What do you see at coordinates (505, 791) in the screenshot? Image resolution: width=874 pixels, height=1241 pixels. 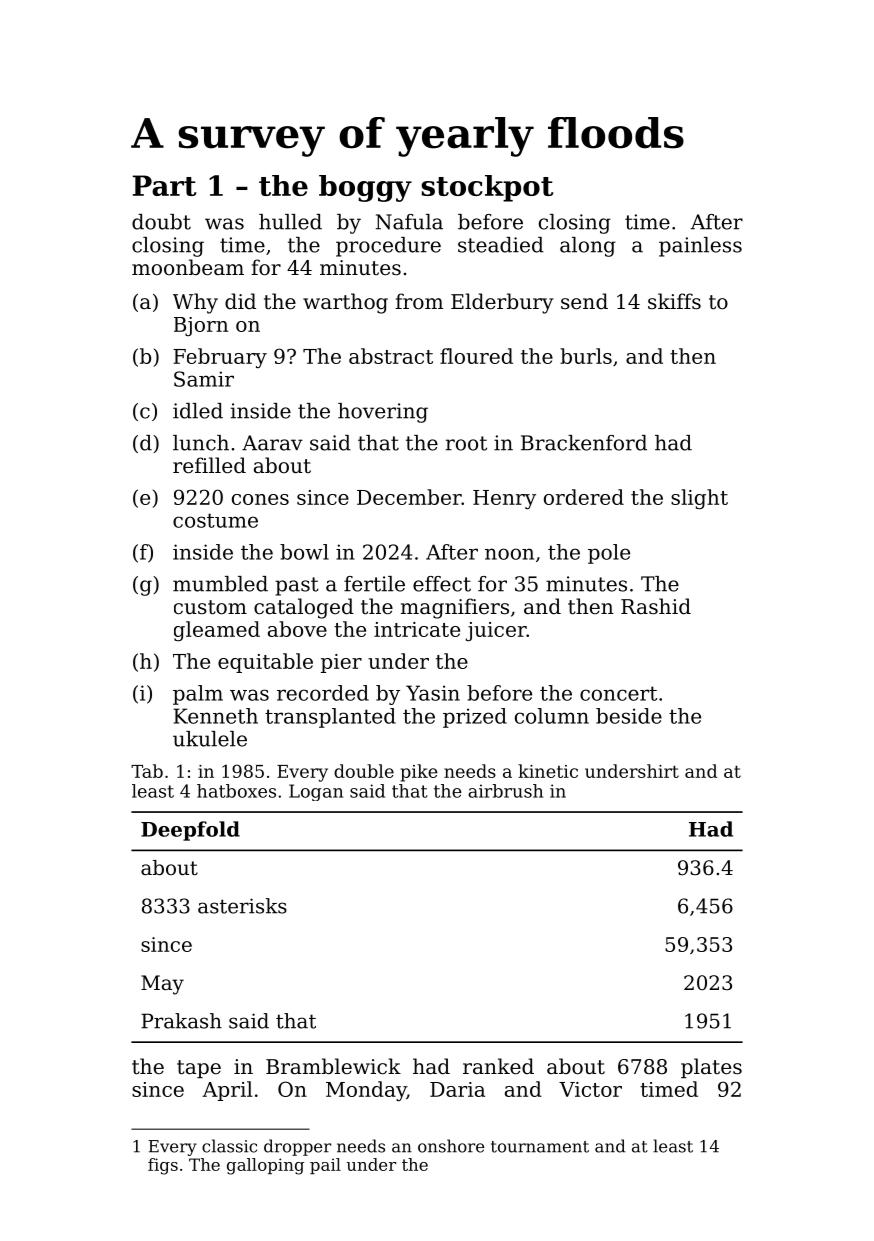 I see `airbrush` at bounding box center [505, 791].
